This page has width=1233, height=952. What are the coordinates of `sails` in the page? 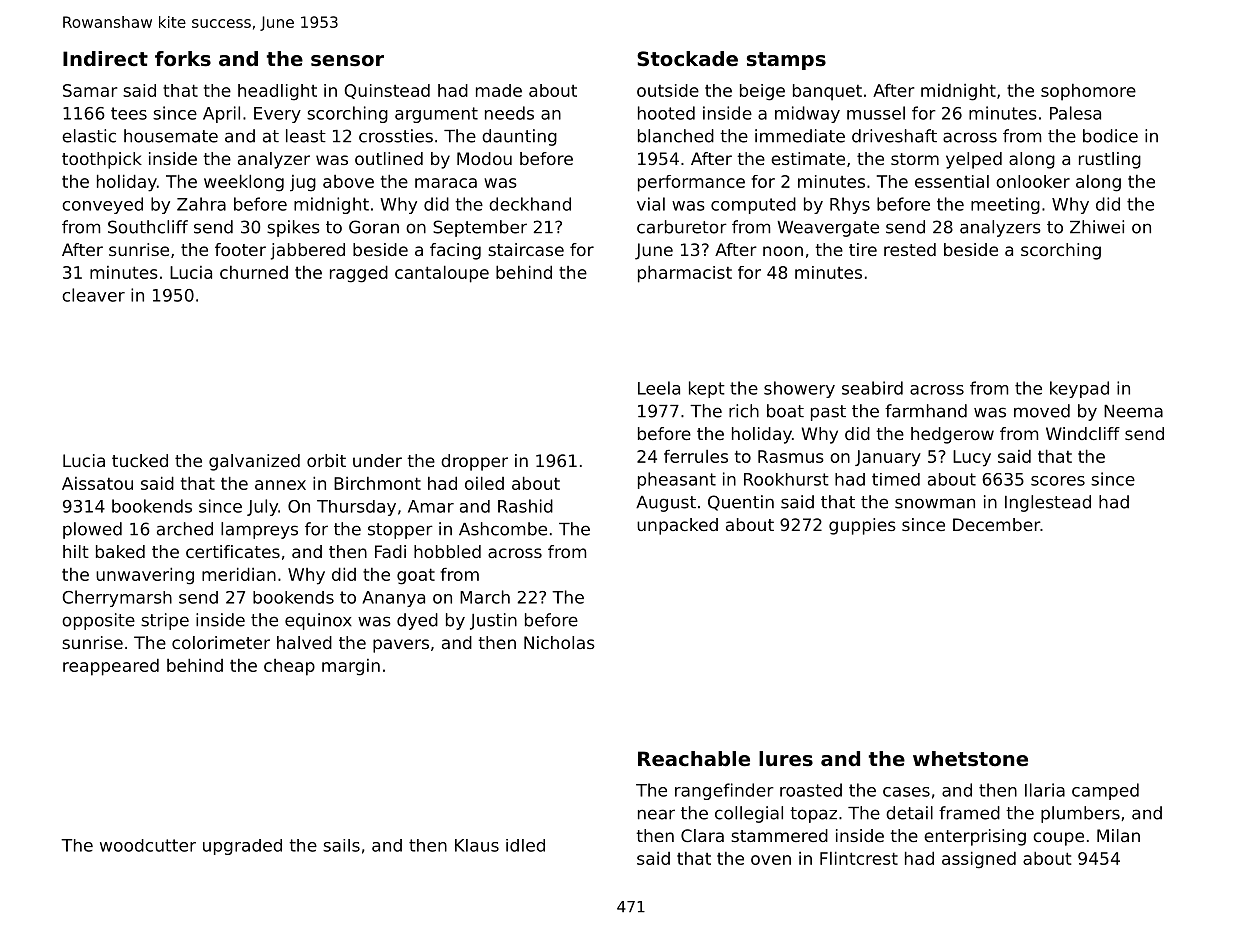 It's located at (341, 845).
